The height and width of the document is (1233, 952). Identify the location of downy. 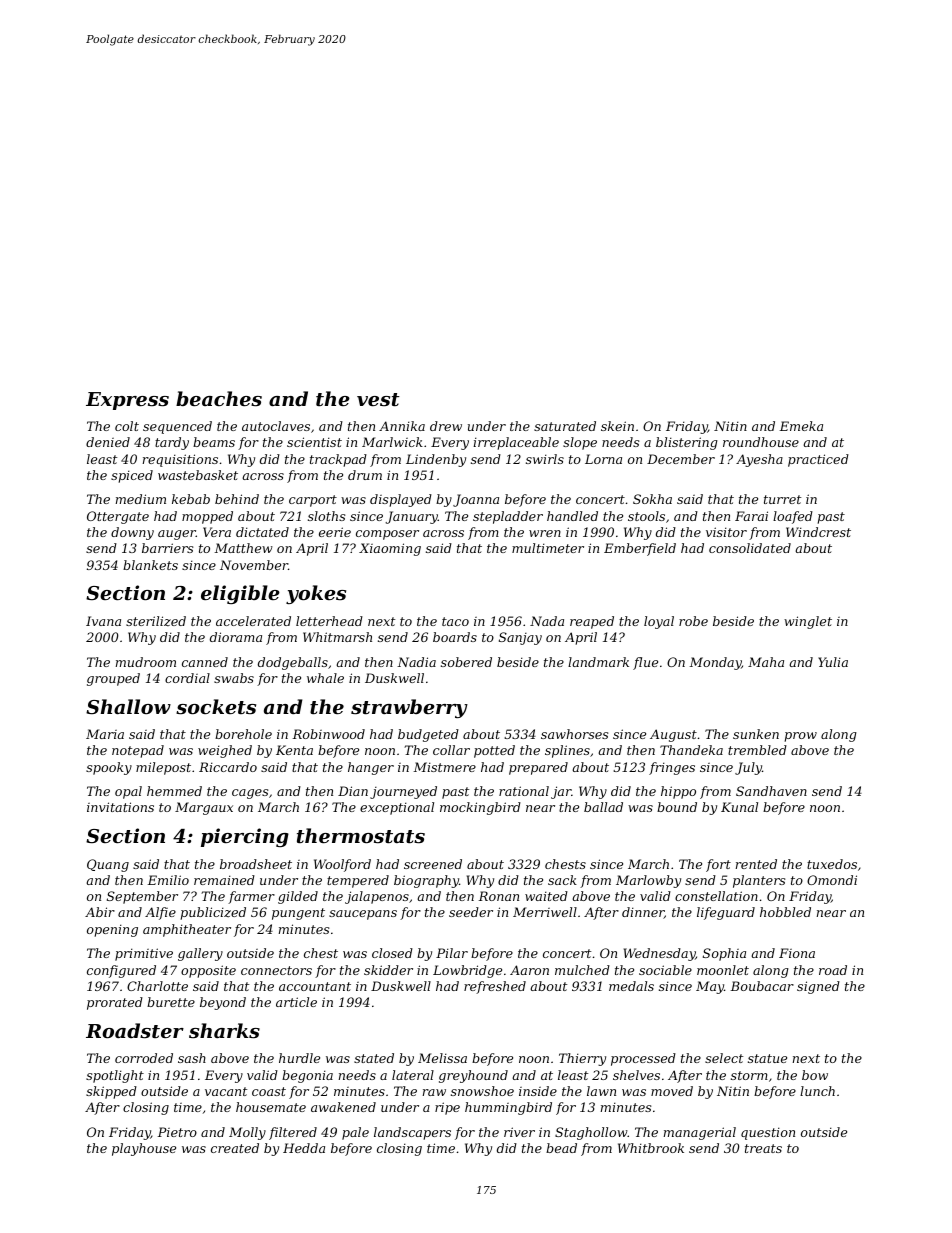
(132, 533).
